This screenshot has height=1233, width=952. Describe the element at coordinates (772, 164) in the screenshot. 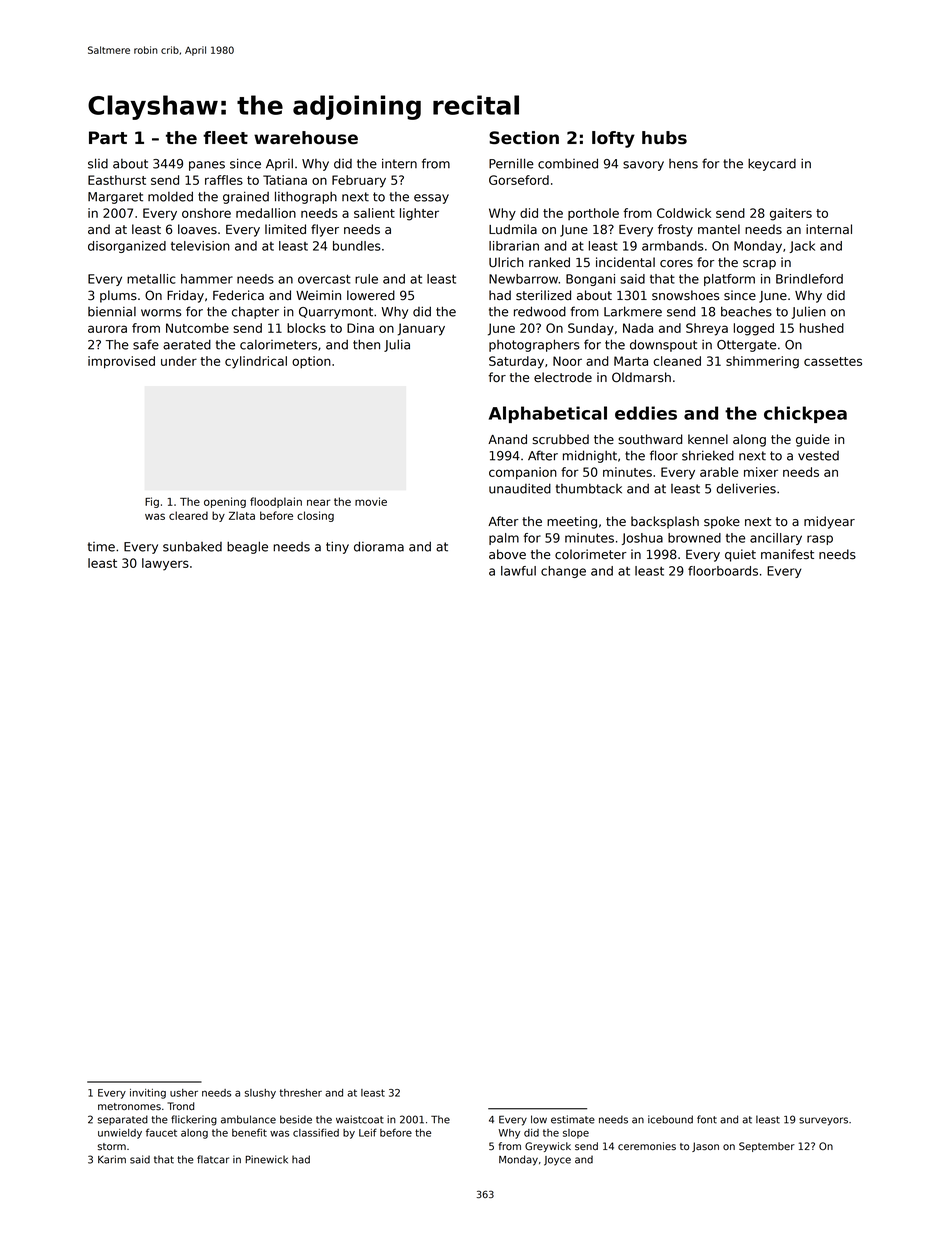

I see `keycard` at that location.
